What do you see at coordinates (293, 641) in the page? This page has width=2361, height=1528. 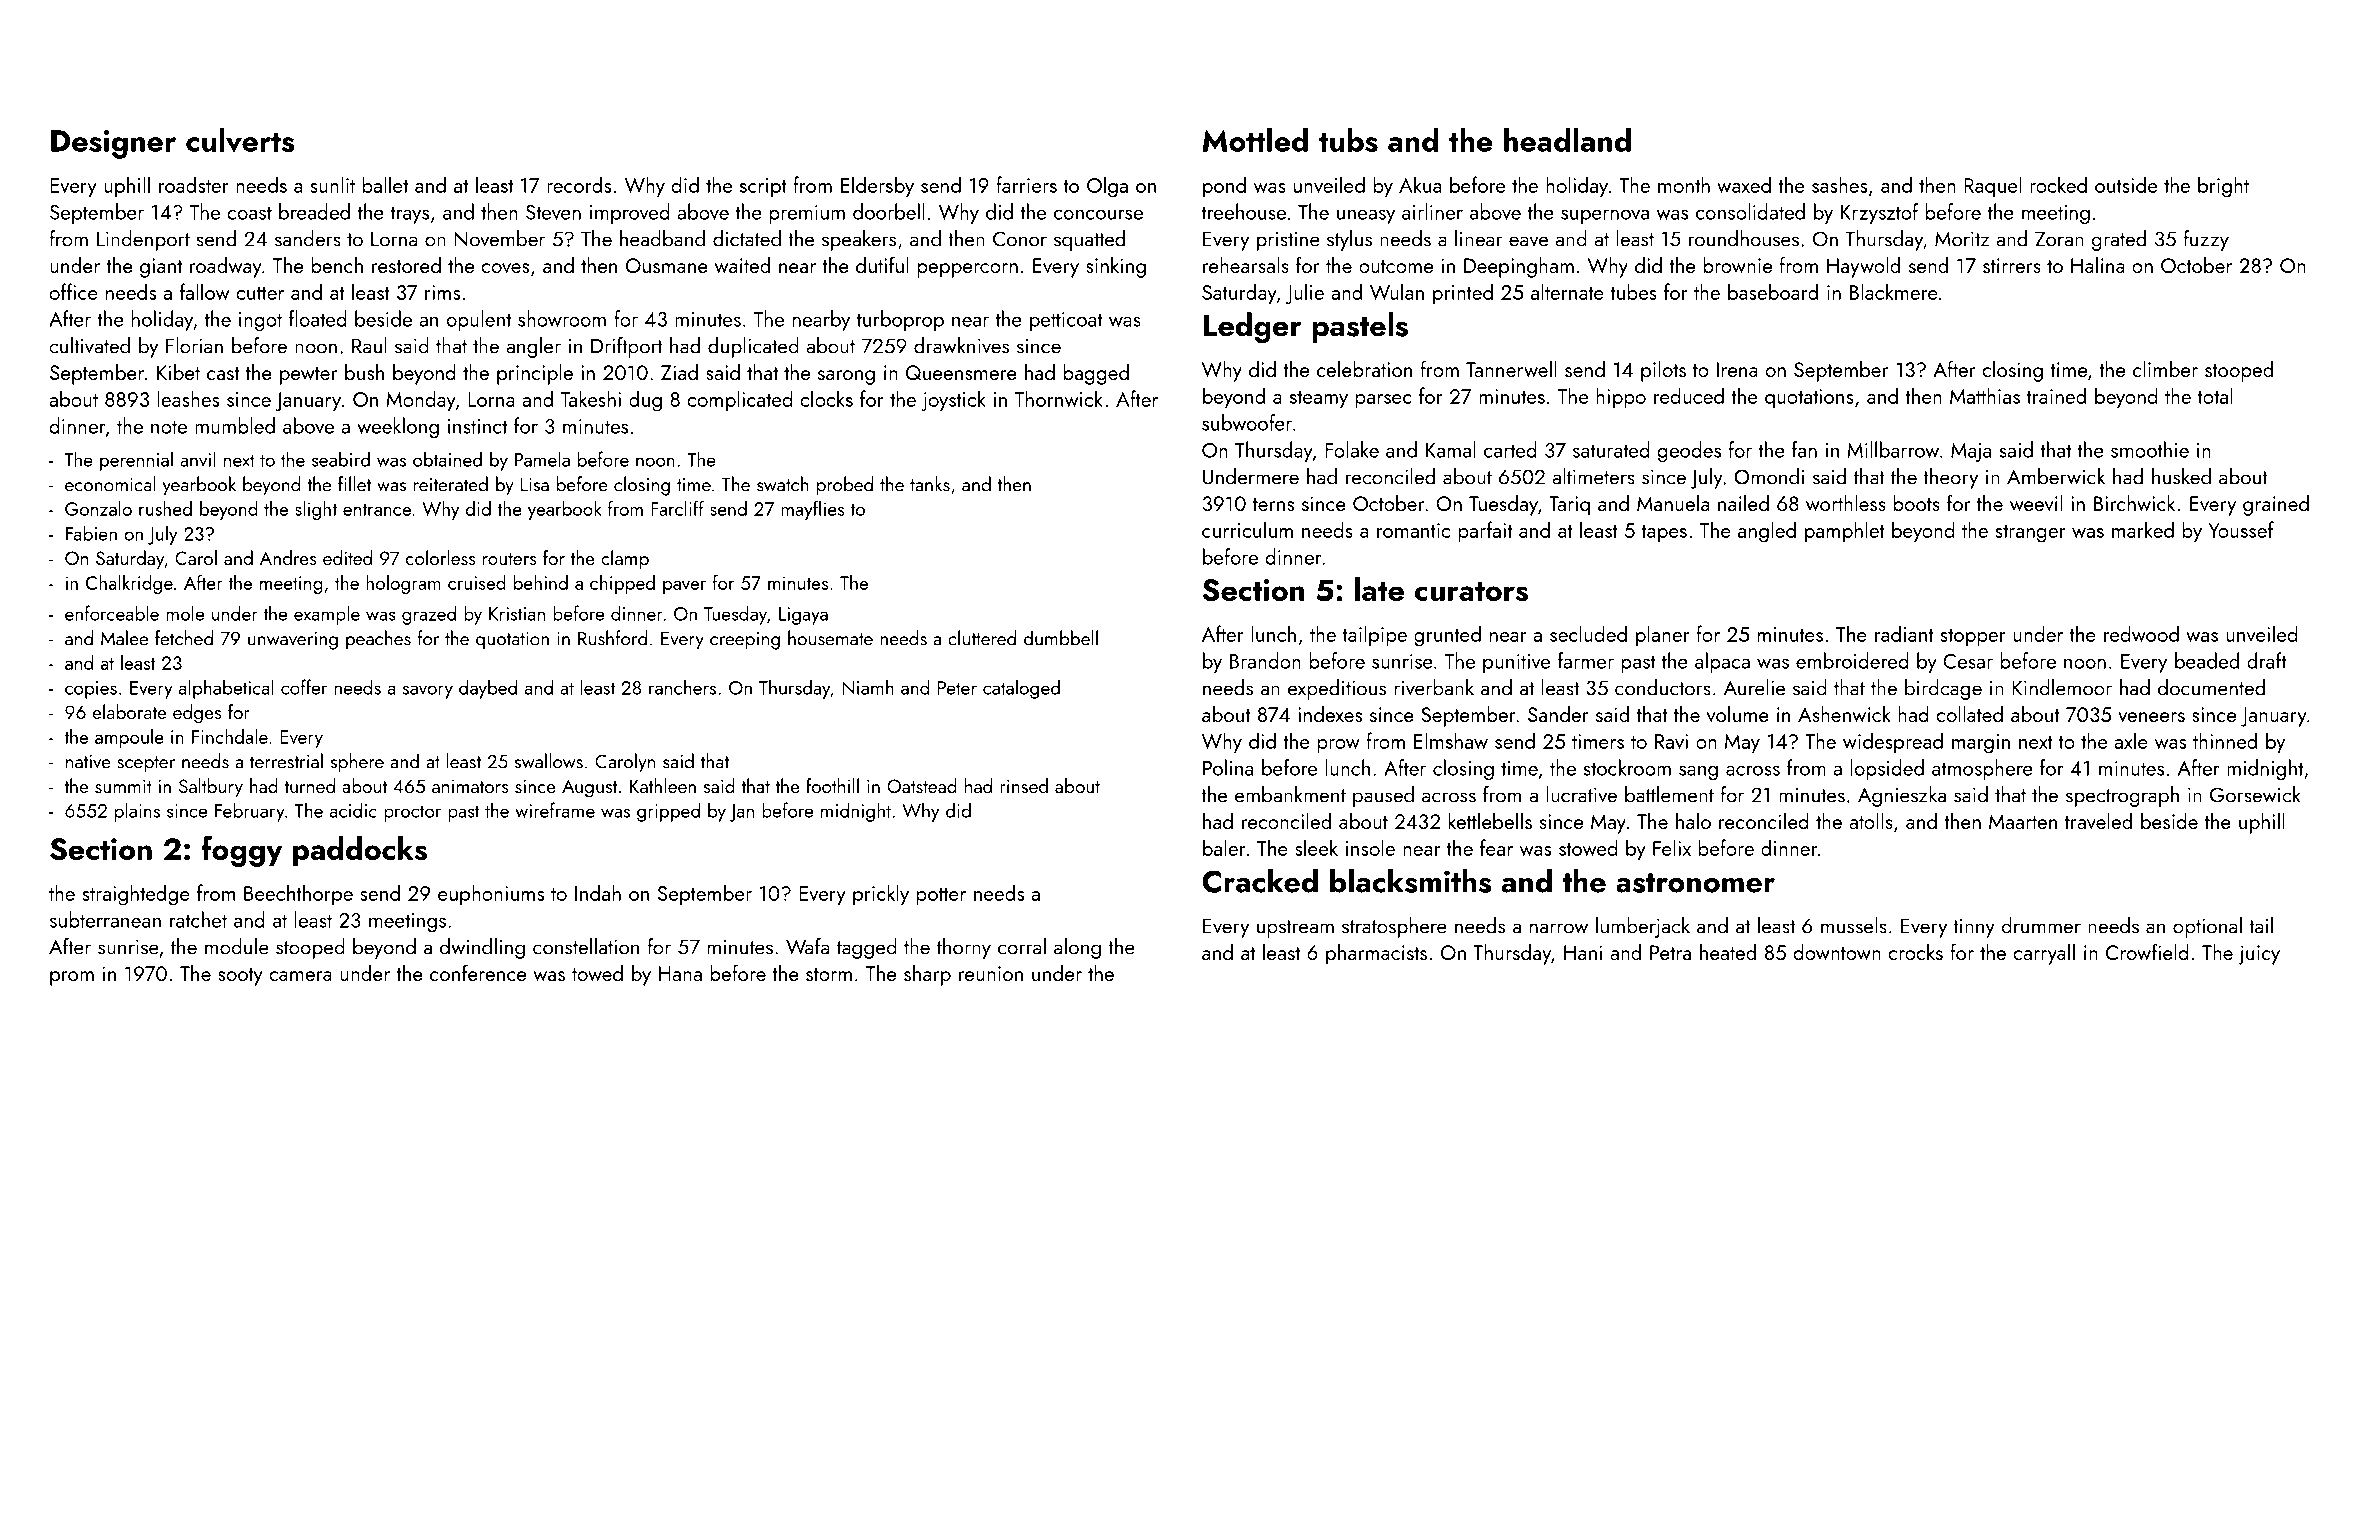 I see `unwavering` at bounding box center [293, 641].
